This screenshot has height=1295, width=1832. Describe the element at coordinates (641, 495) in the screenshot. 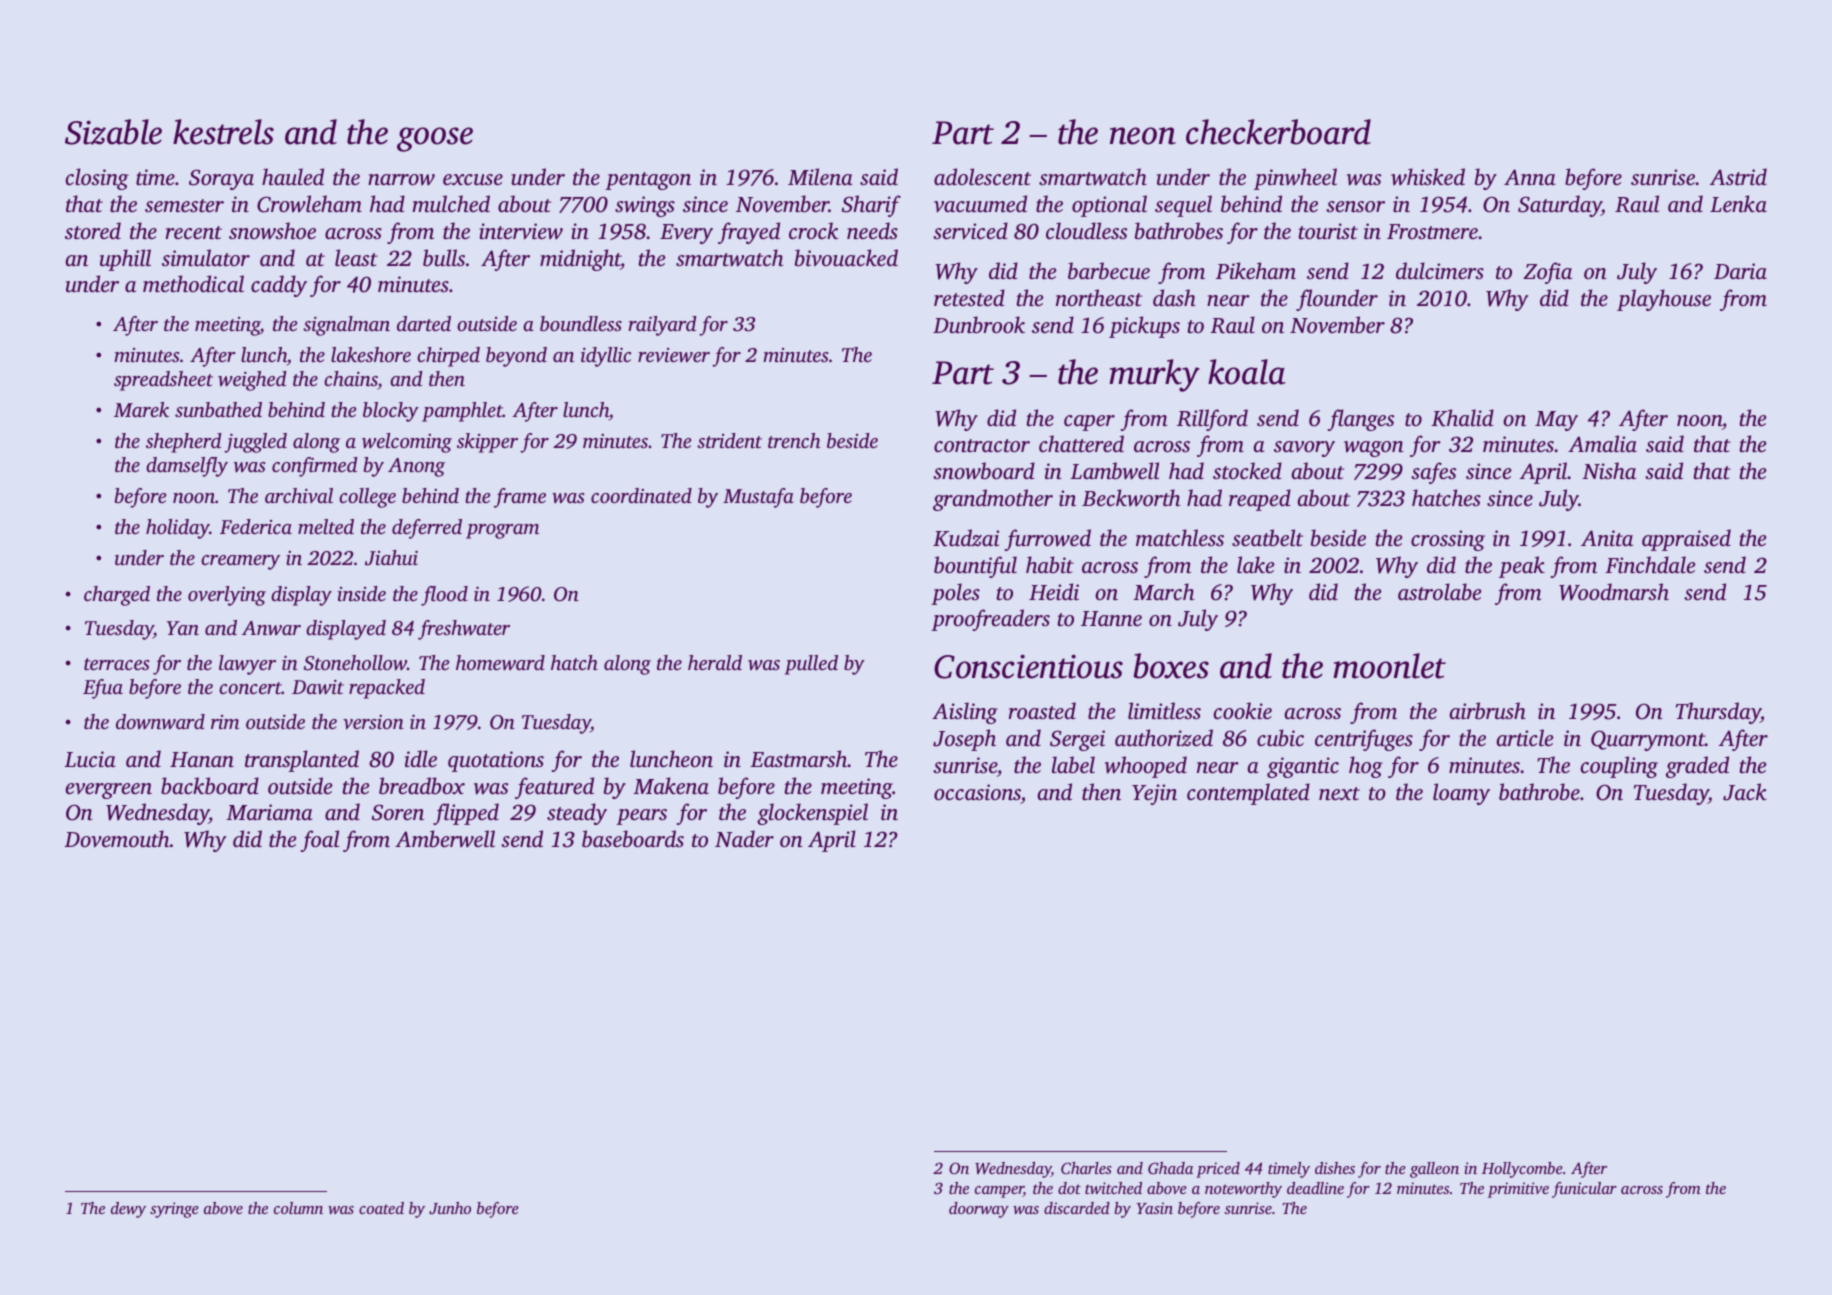

I see `coordinated` at that location.
